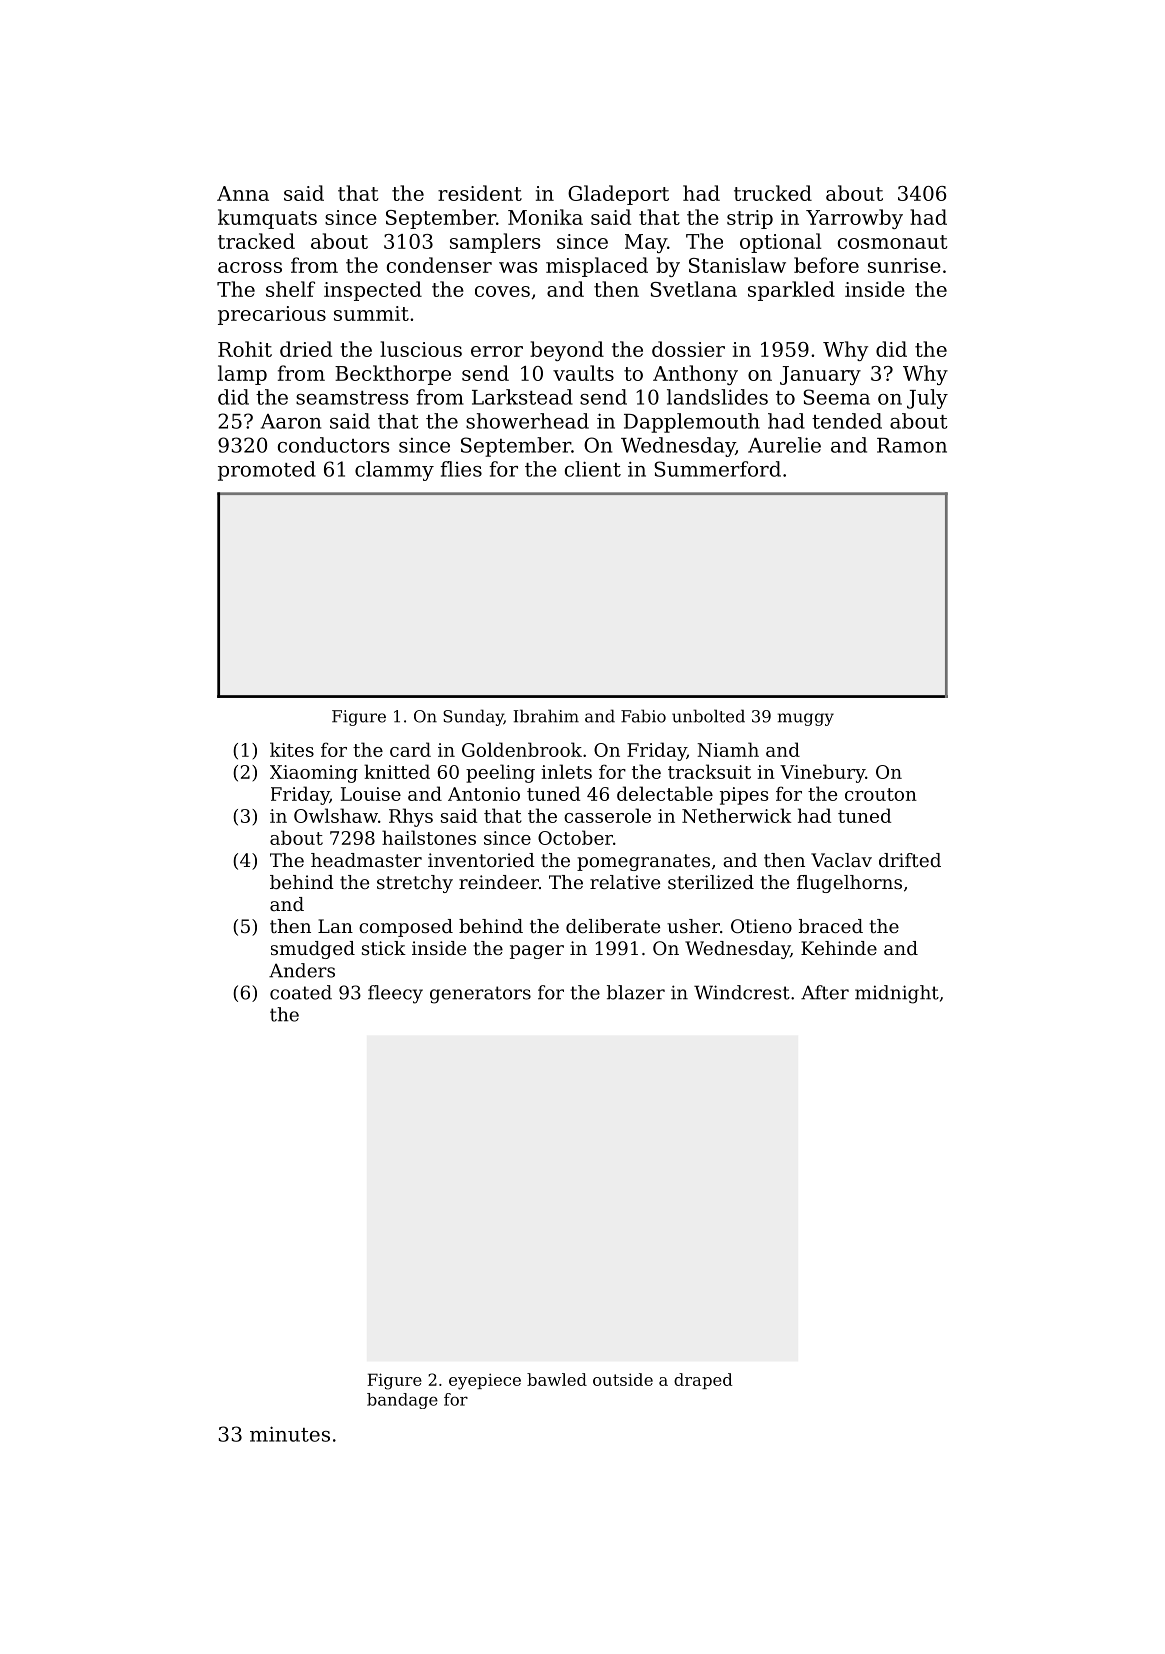 The height and width of the screenshot is (1654, 1165). What do you see at coordinates (623, 1379) in the screenshot?
I see `outside` at bounding box center [623, 1379].
